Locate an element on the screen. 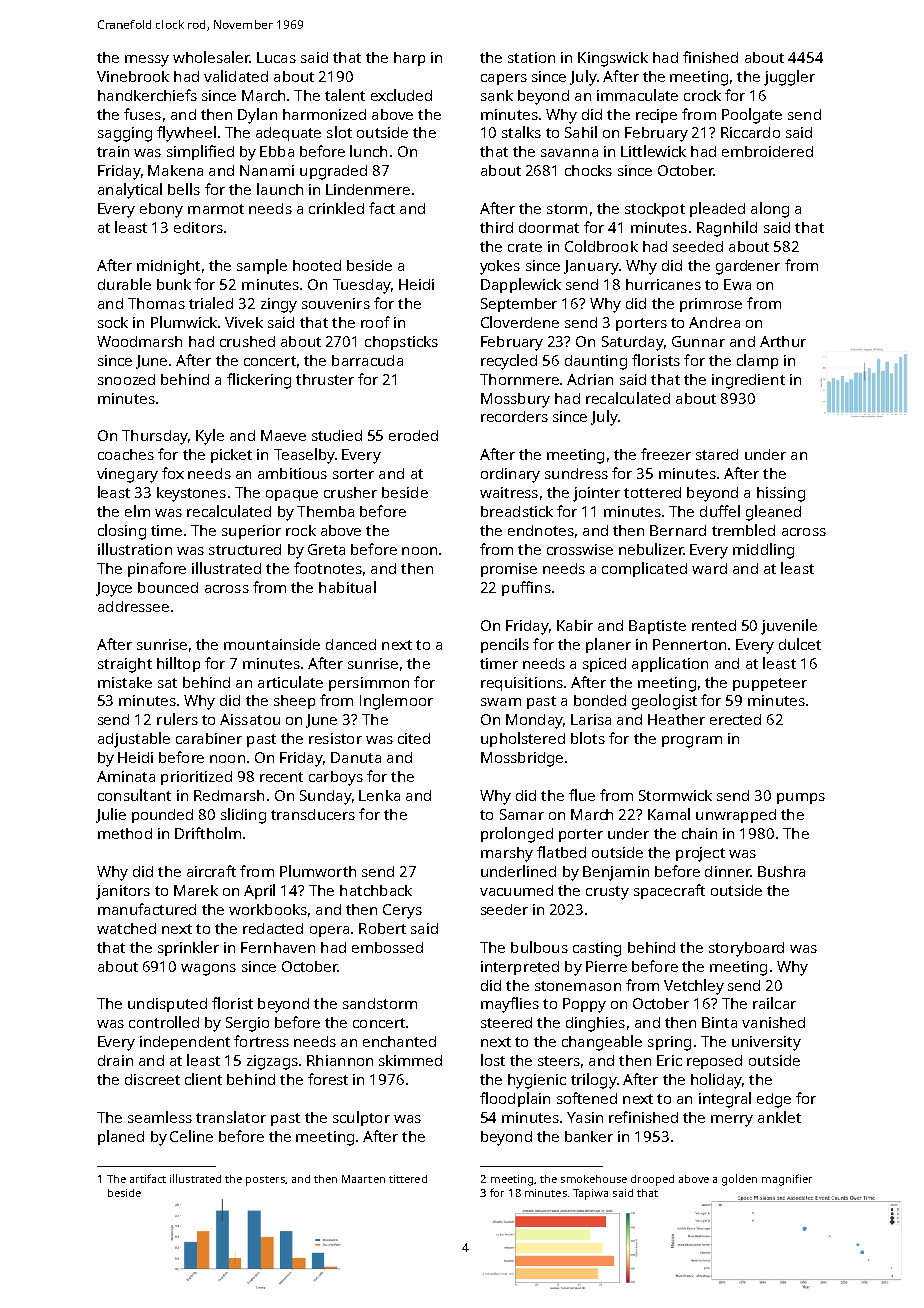 This screenshot has height=1308, width=924. habitual is located at coordinates (347, 587).
